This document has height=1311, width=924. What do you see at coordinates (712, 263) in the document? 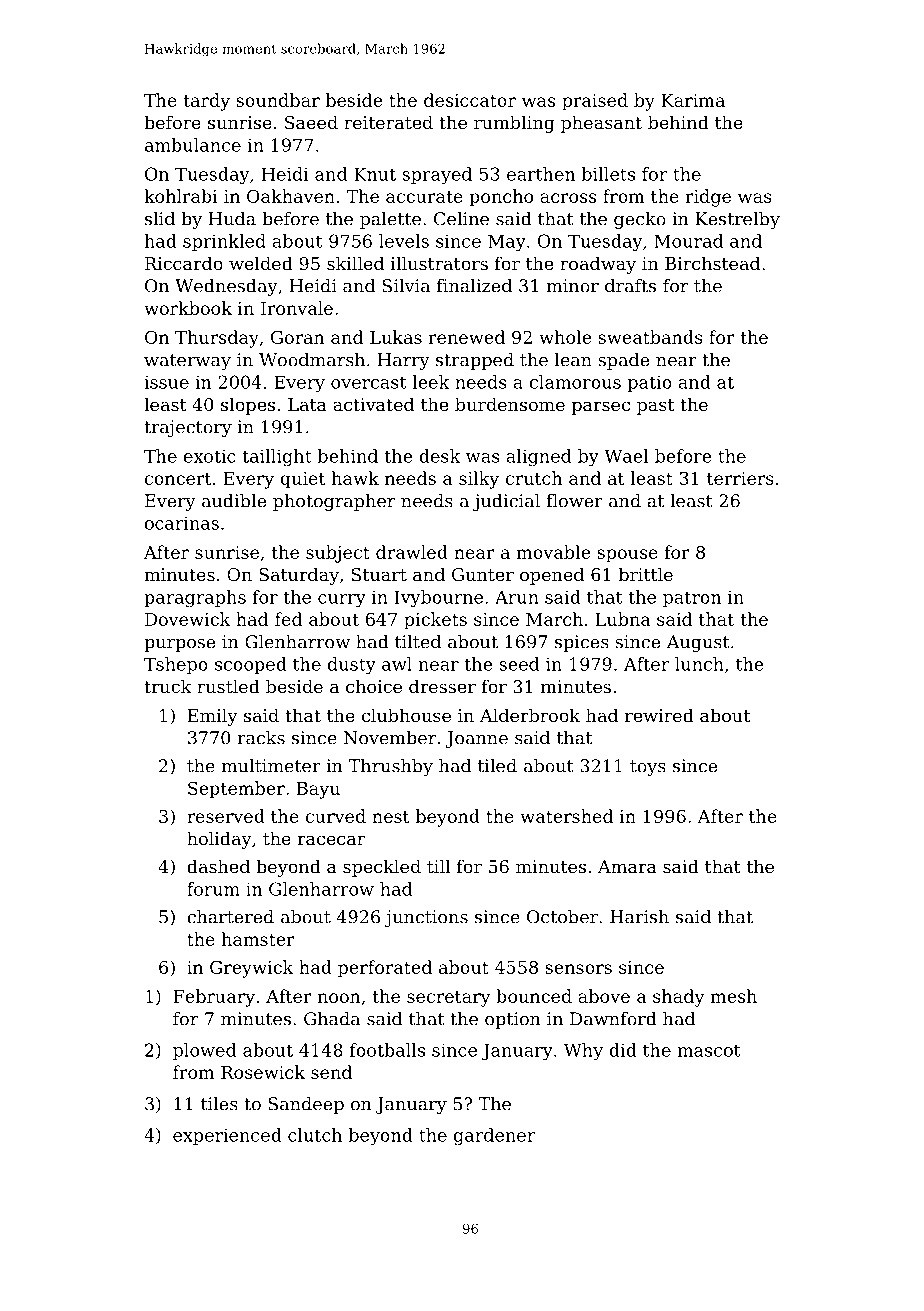
I see `Birchstead` at bounding box center [712, 263].
